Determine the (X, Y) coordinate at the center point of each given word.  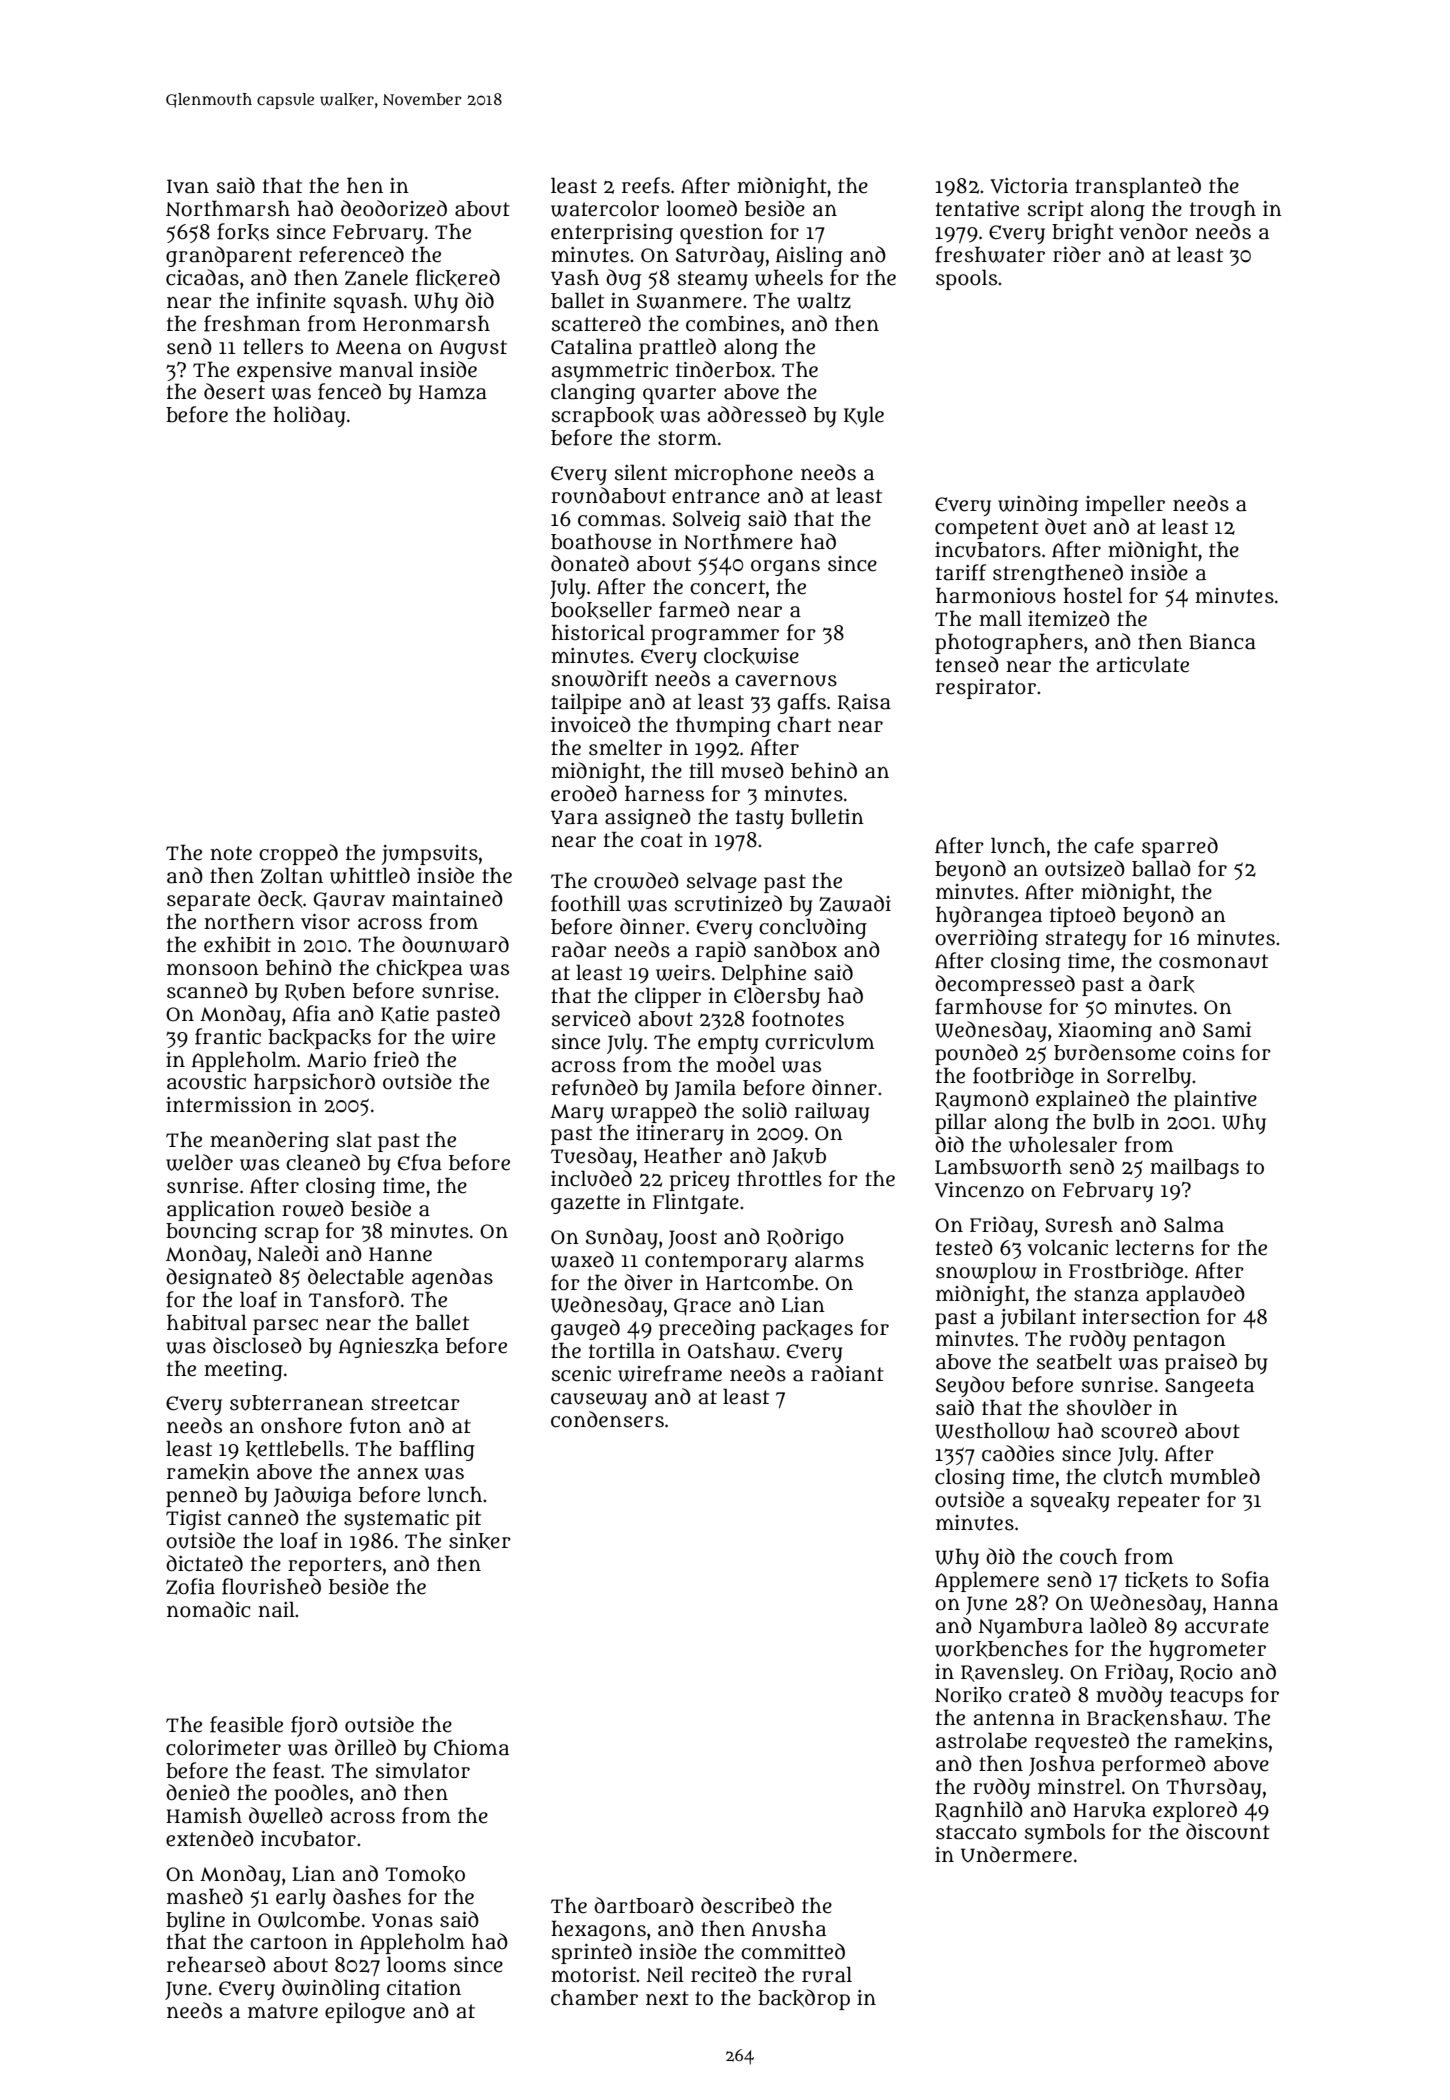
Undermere (1016, 1854)
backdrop (804, 1999)
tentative (977, 209)
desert (234, 391)
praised (1201, 1363)
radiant (847, 1373)
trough (1223, 210)
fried (396, 1059)
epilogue (365, 2012)
